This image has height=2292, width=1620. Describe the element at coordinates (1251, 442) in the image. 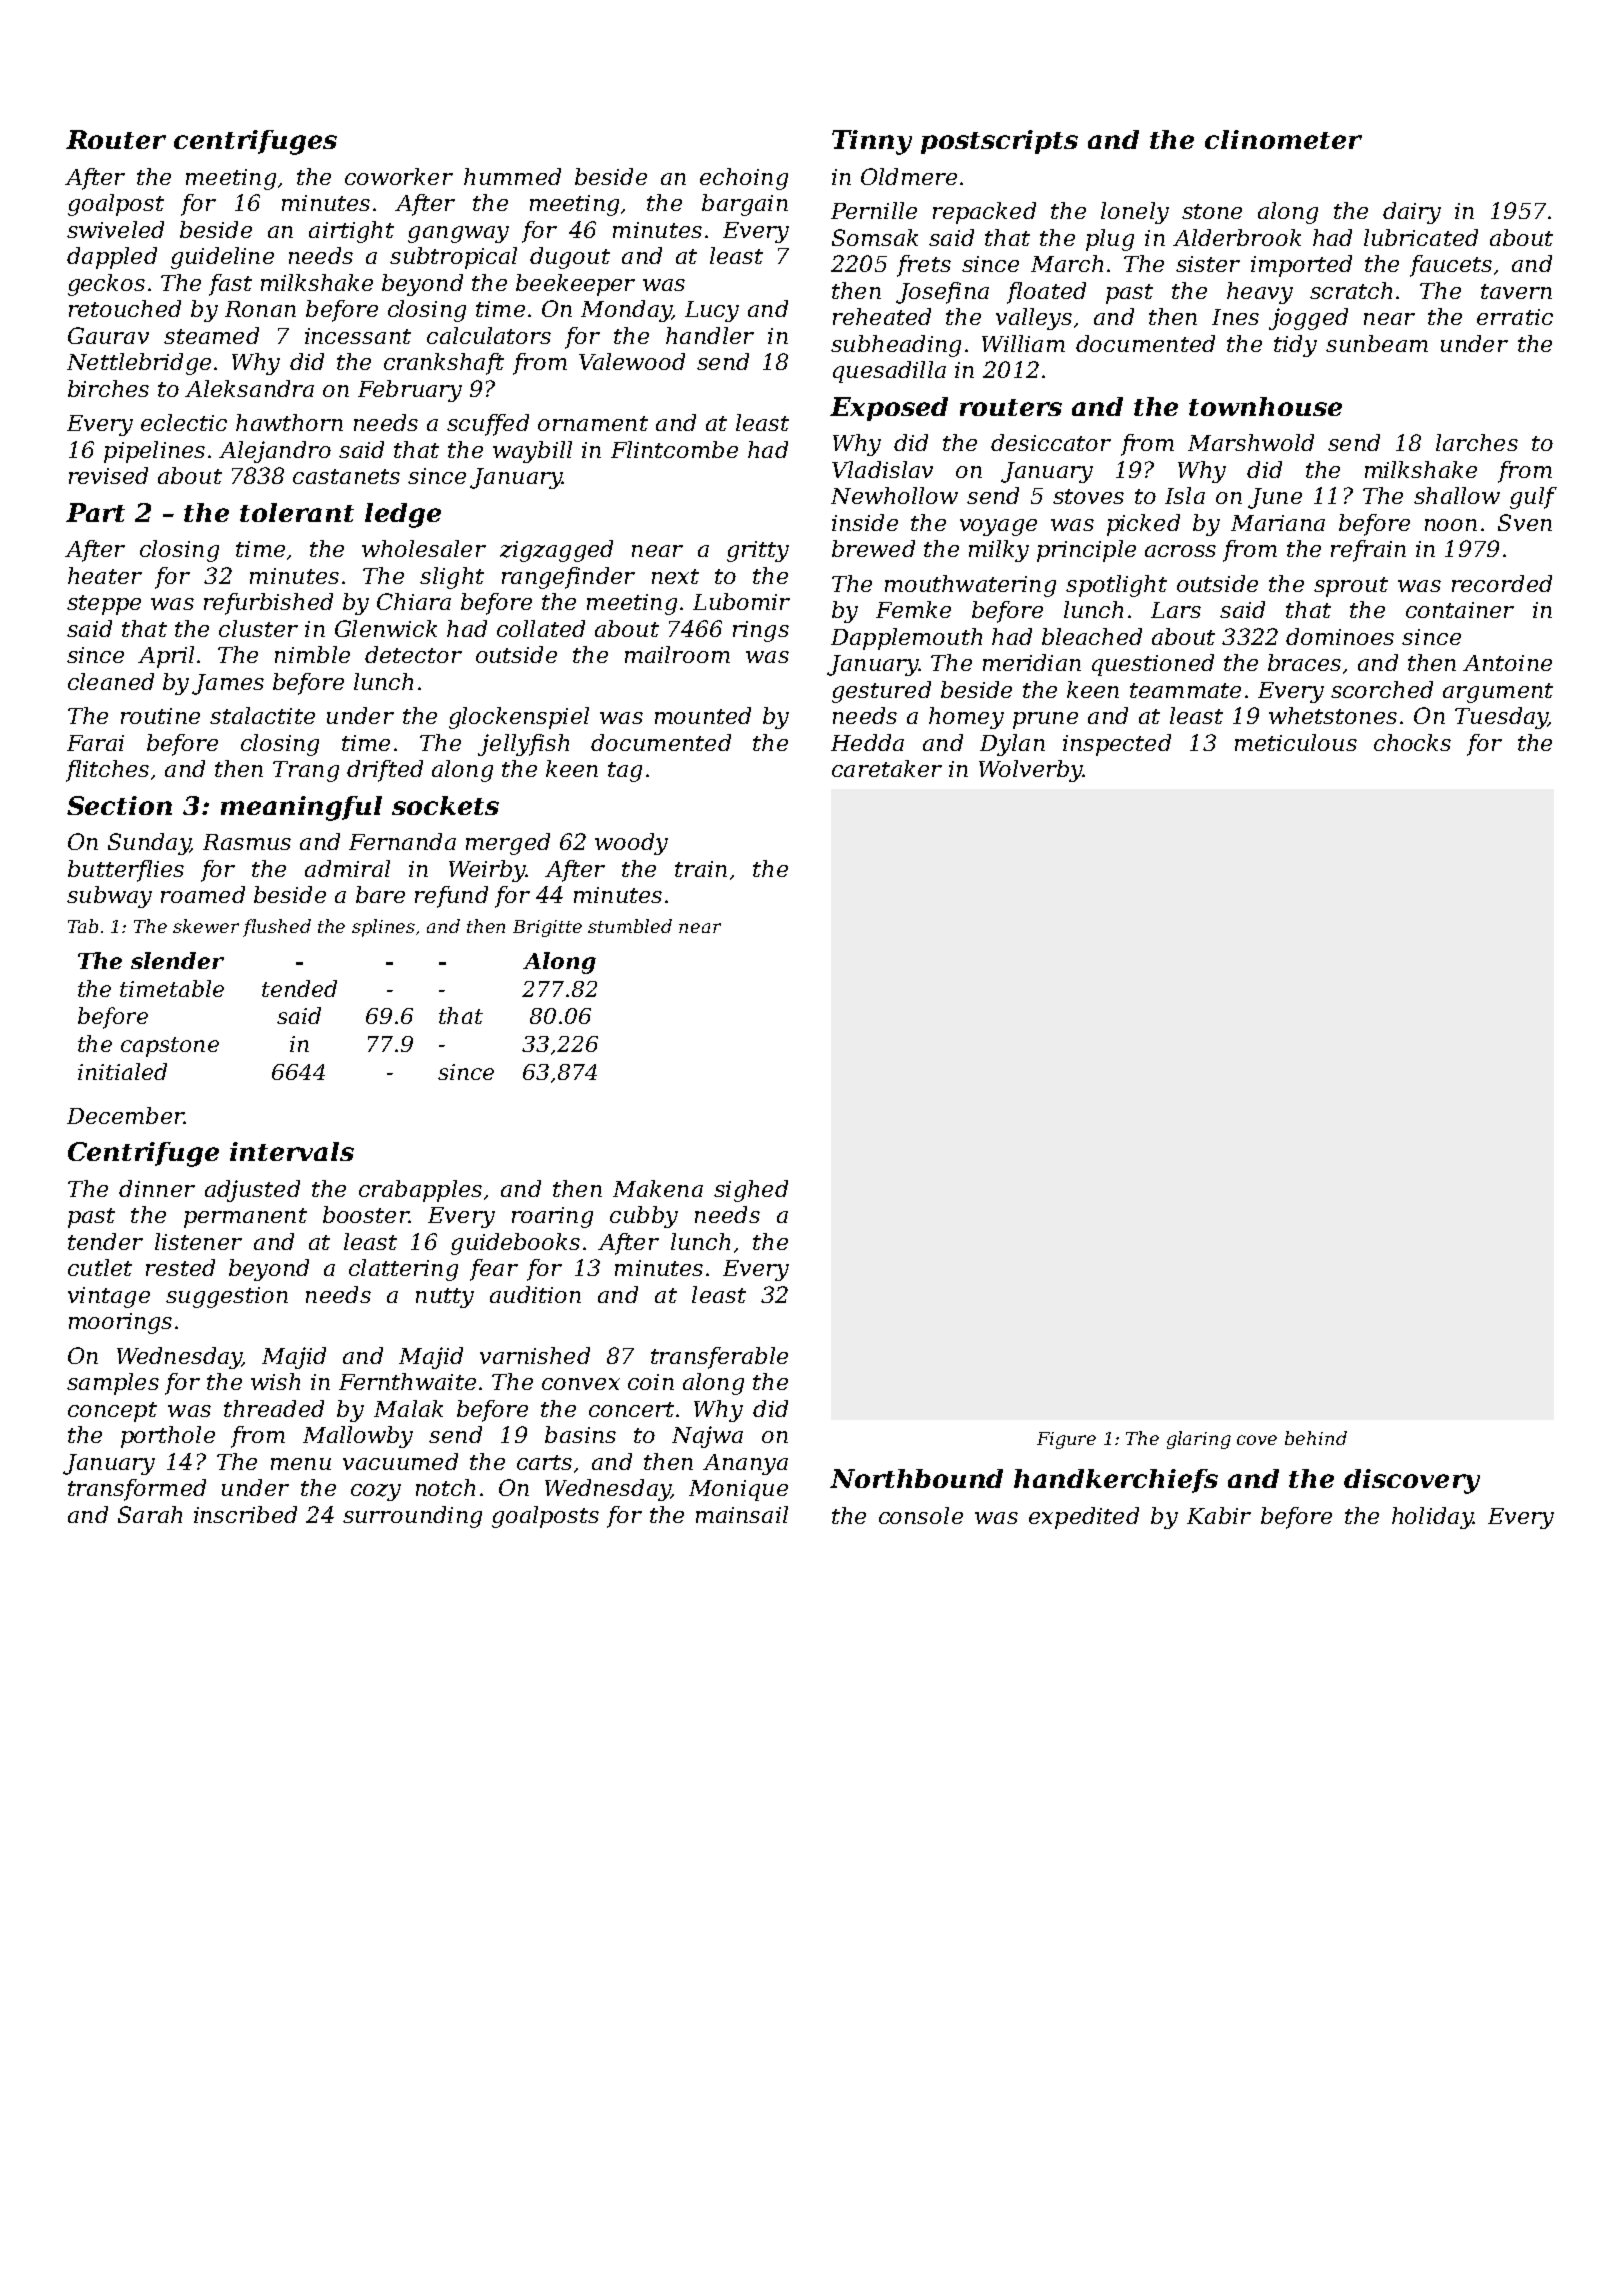

I see `Marshwold` at that location.
